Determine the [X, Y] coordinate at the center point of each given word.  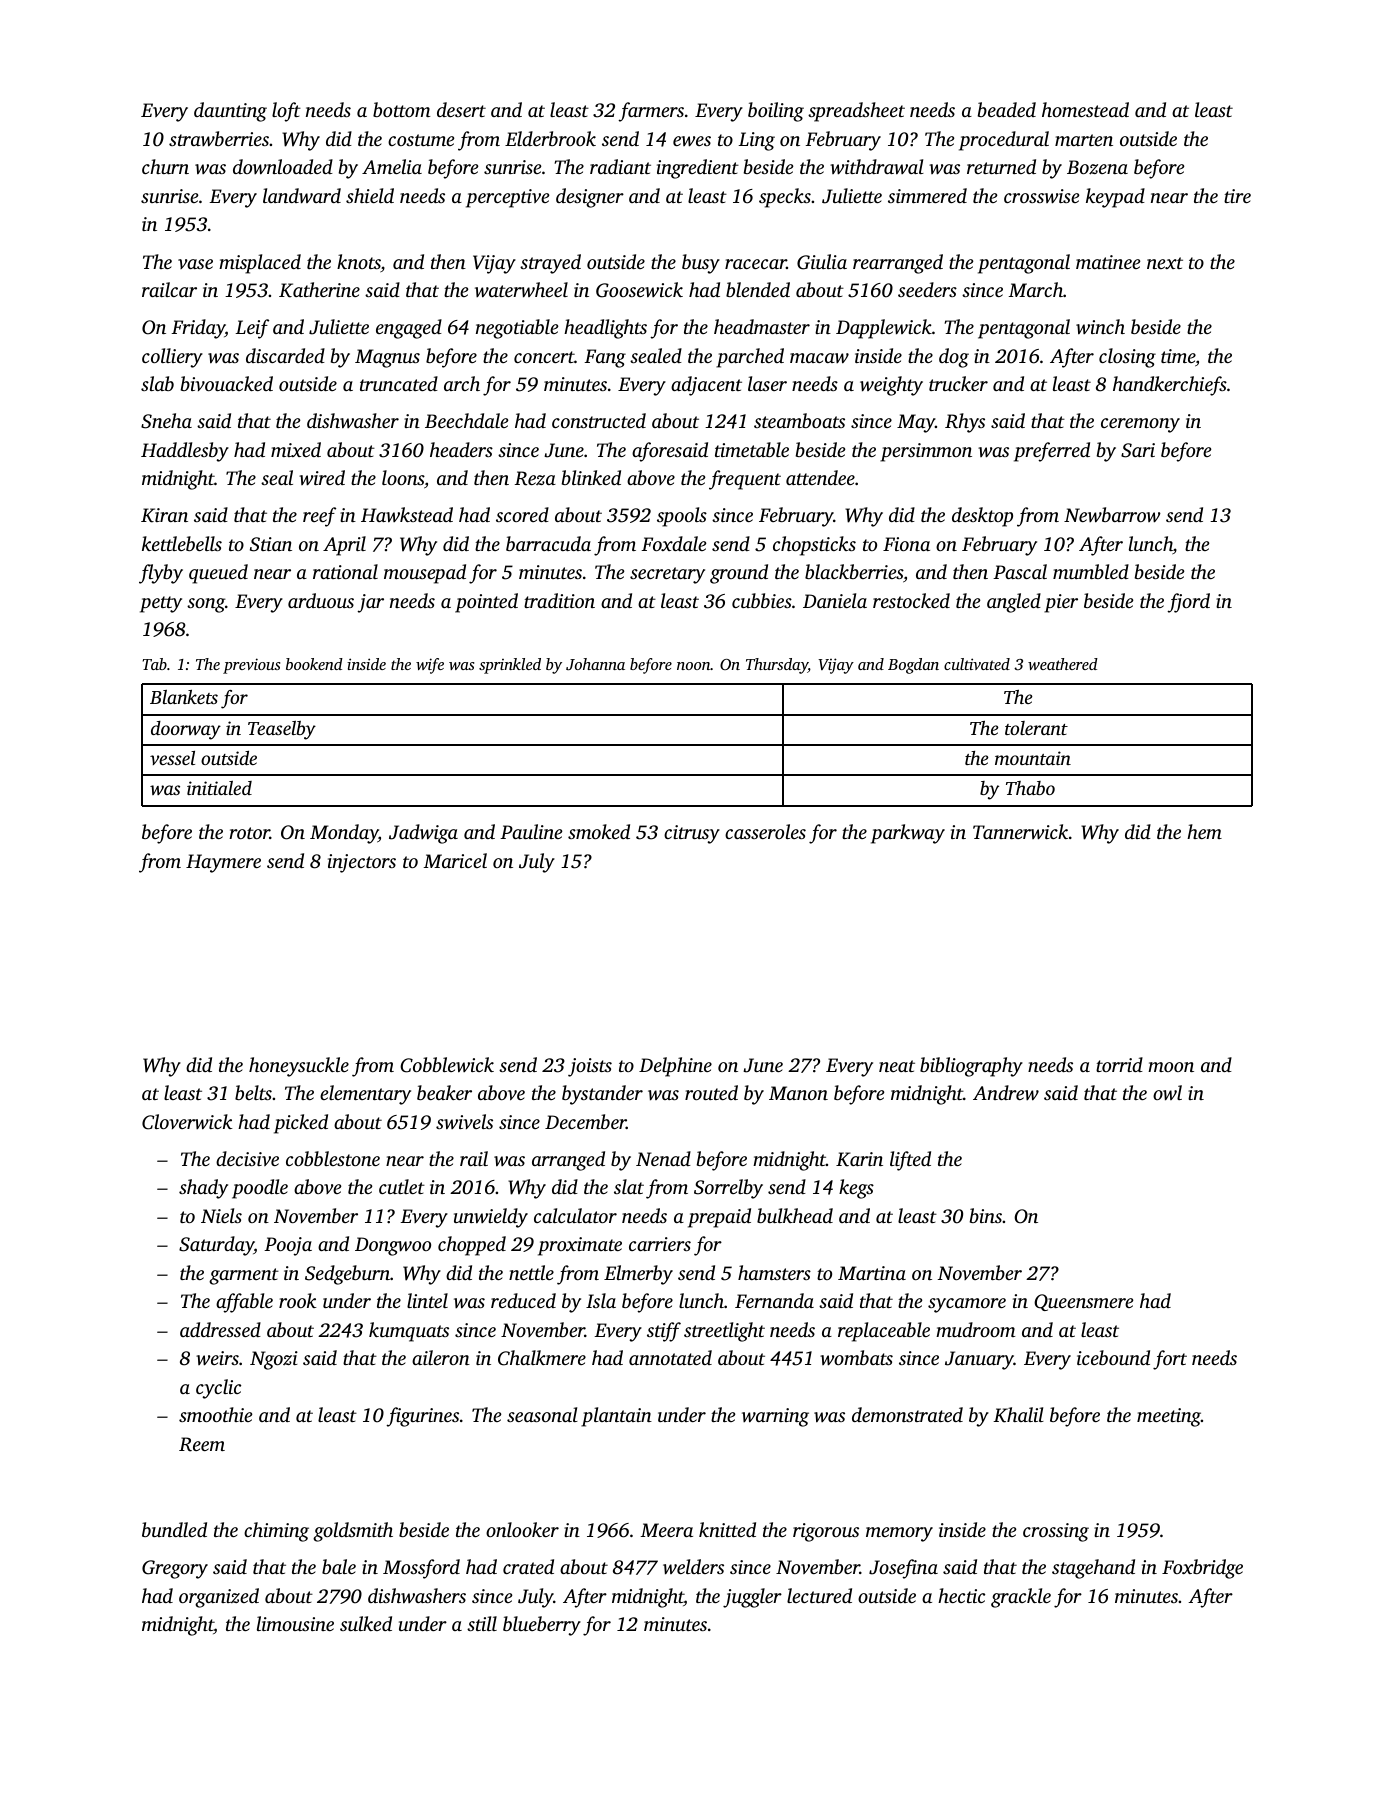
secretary [667, 575]
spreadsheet [856, 112]
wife [430, 666]
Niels [221, 1215]
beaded [1007, 109]
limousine [295, 1623]
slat [629, 1186]
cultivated [977, 664]
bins [986, 1215]
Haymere [223, 863]
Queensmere [1083, 1302]
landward [302, 196]
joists [590, 1067]
